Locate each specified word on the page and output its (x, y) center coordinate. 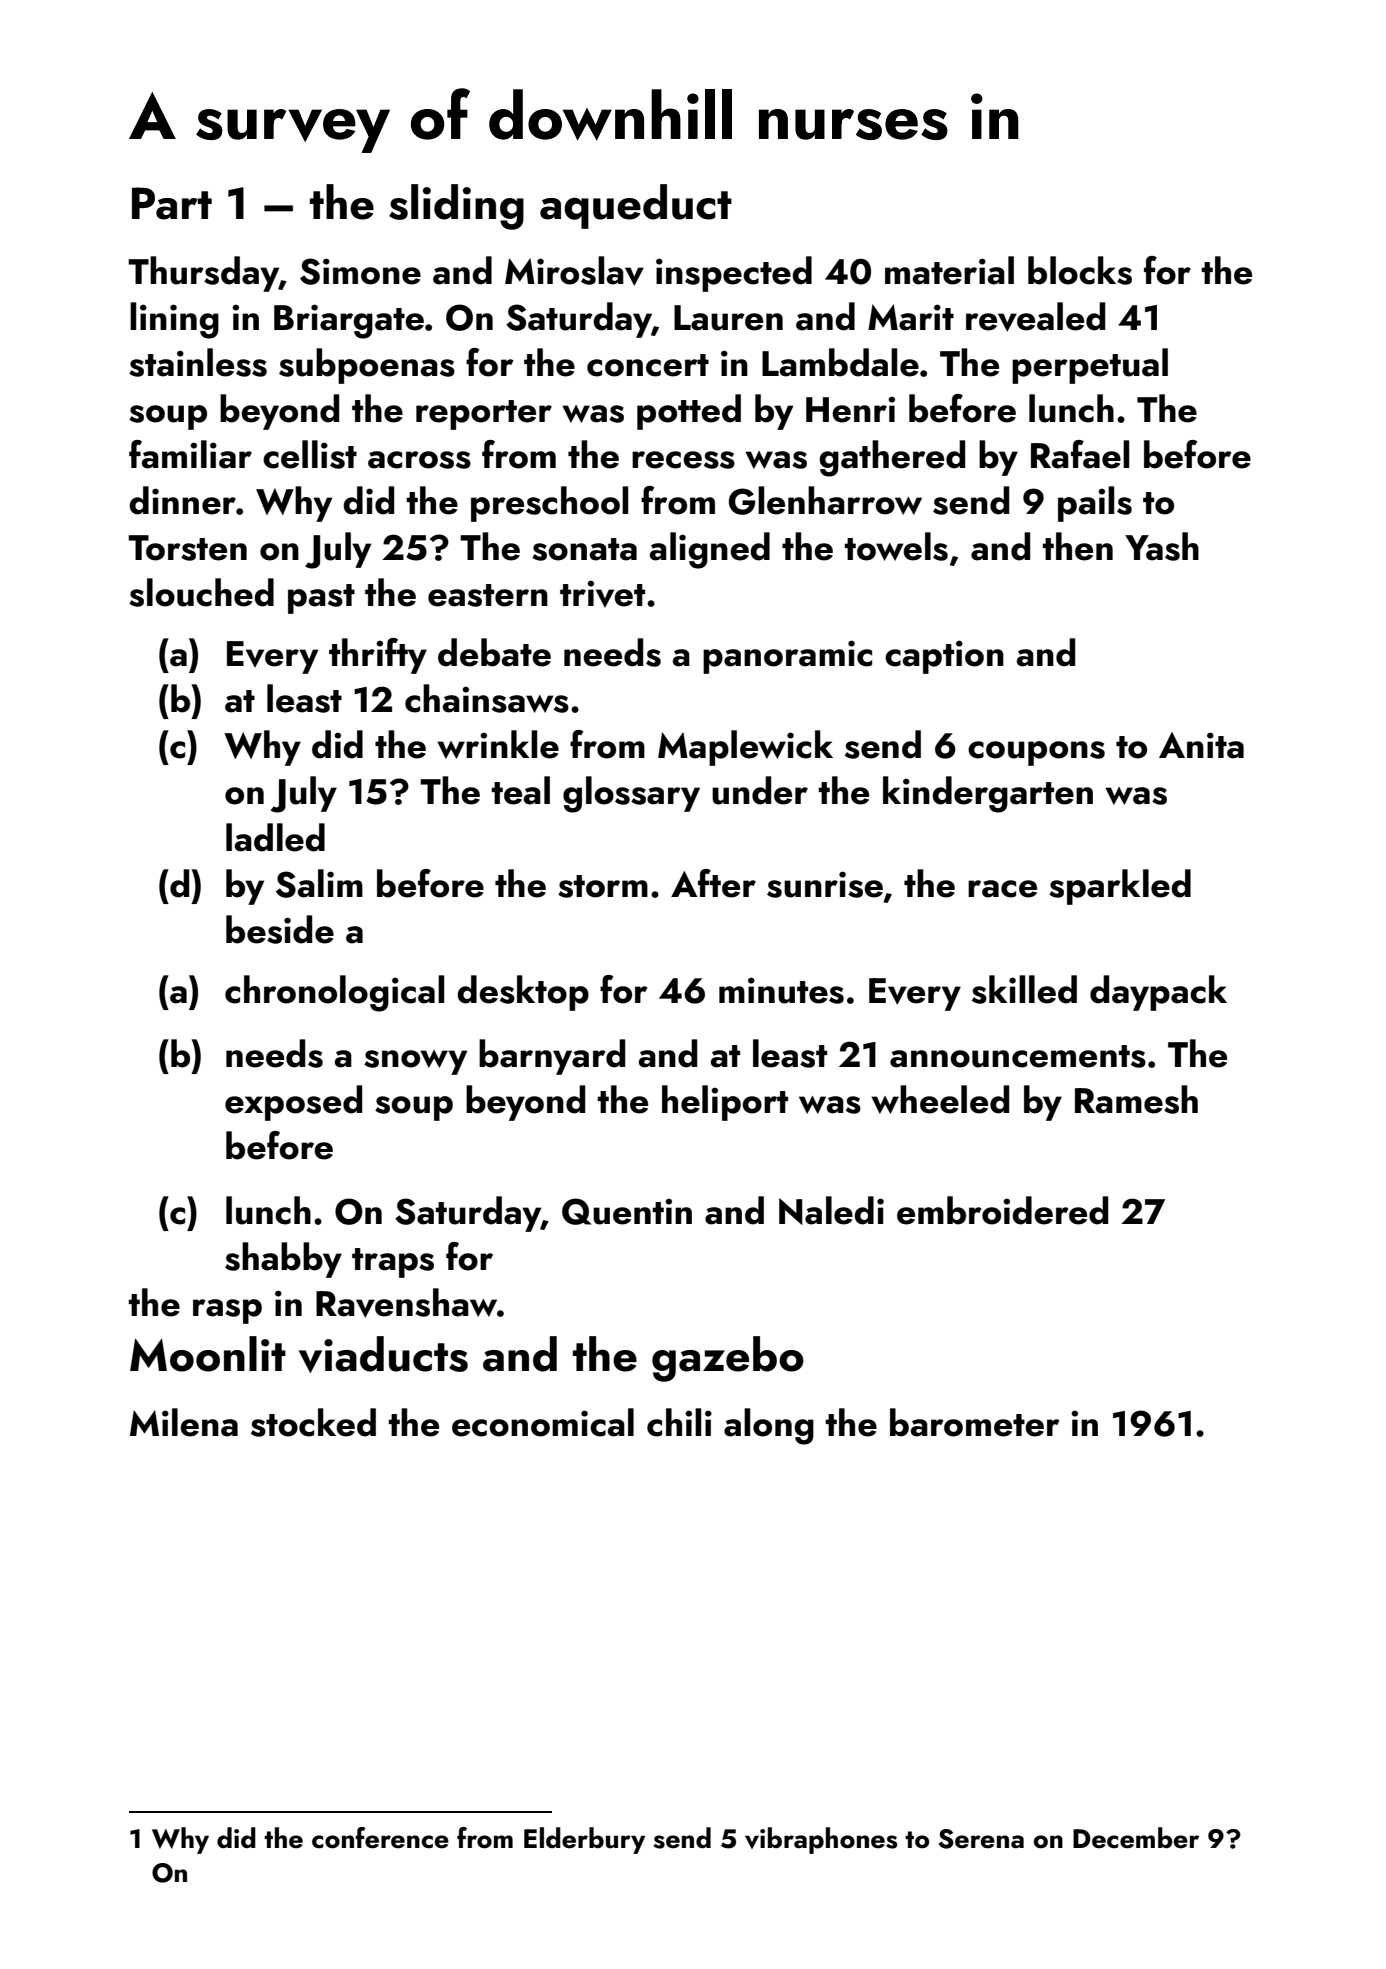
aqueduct (636, 206)
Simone (360, 271)
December (1136, 1838)
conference (380, 1838)
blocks (1080, 270)
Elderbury (584, 1840)
